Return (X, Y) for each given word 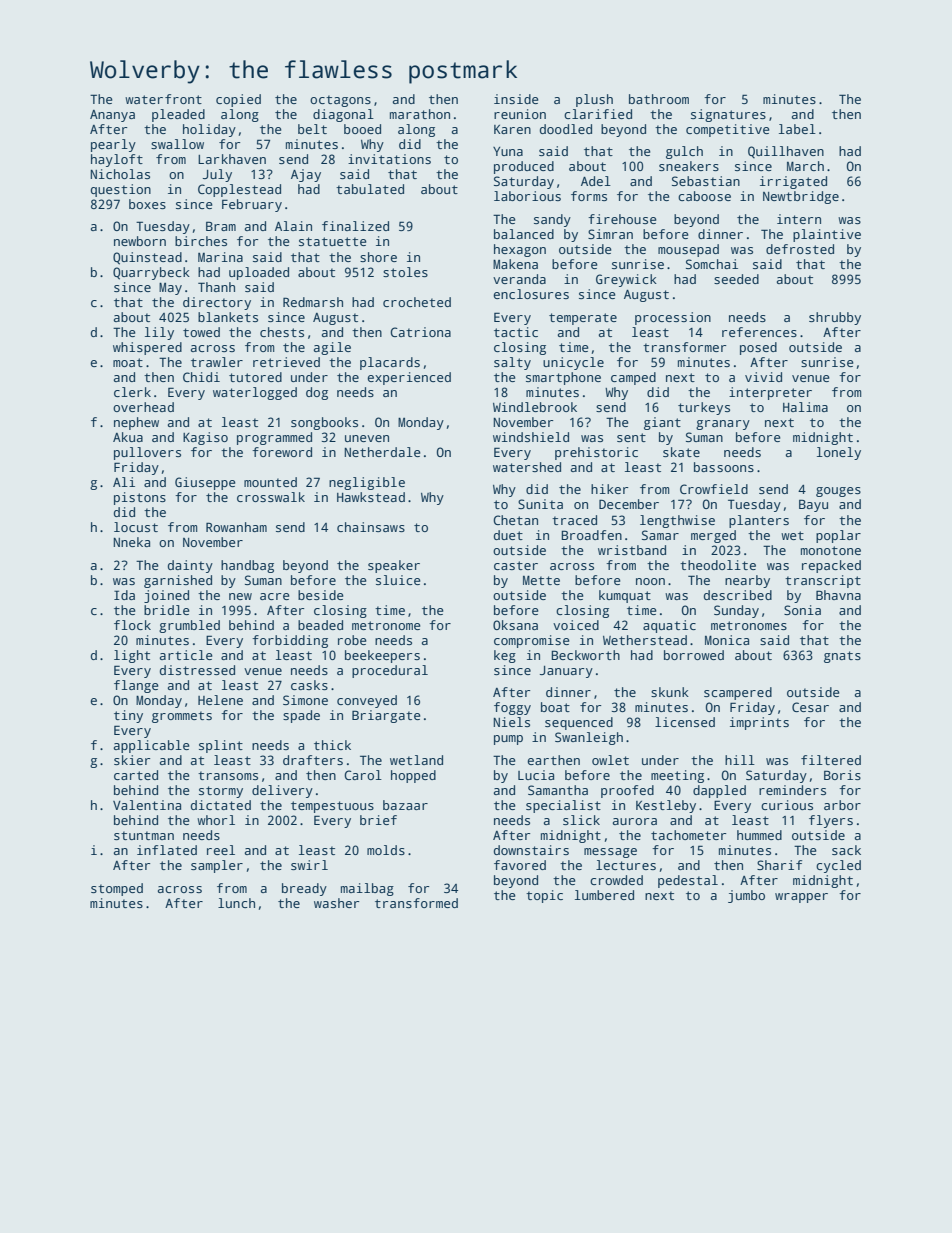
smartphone (563, 378)
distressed (197, 670)
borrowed (694, 655)
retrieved (286, 362)
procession (673, 318)
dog (317, 393)
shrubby (835, 318)
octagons (340, 101)
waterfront (163, 99)
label (797, 129)
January (566, 672)
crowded (616, 880)
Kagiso (205, 438)
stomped (117, 889)
